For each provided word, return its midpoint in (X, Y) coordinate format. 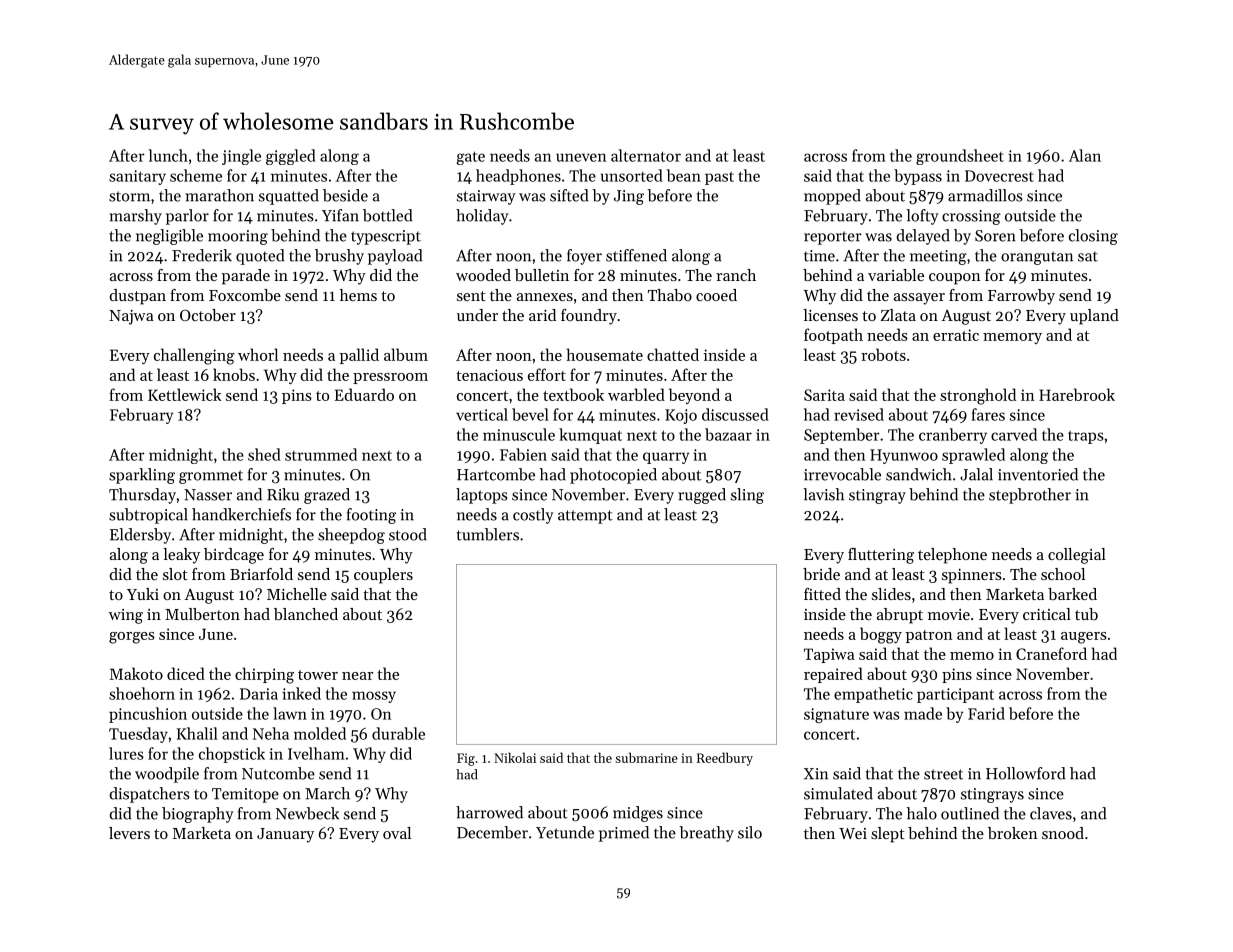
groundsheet (960, 157)
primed (624, 834)
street (943, 774)
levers (129, 833)
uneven (581, 157)
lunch (168, 155)
